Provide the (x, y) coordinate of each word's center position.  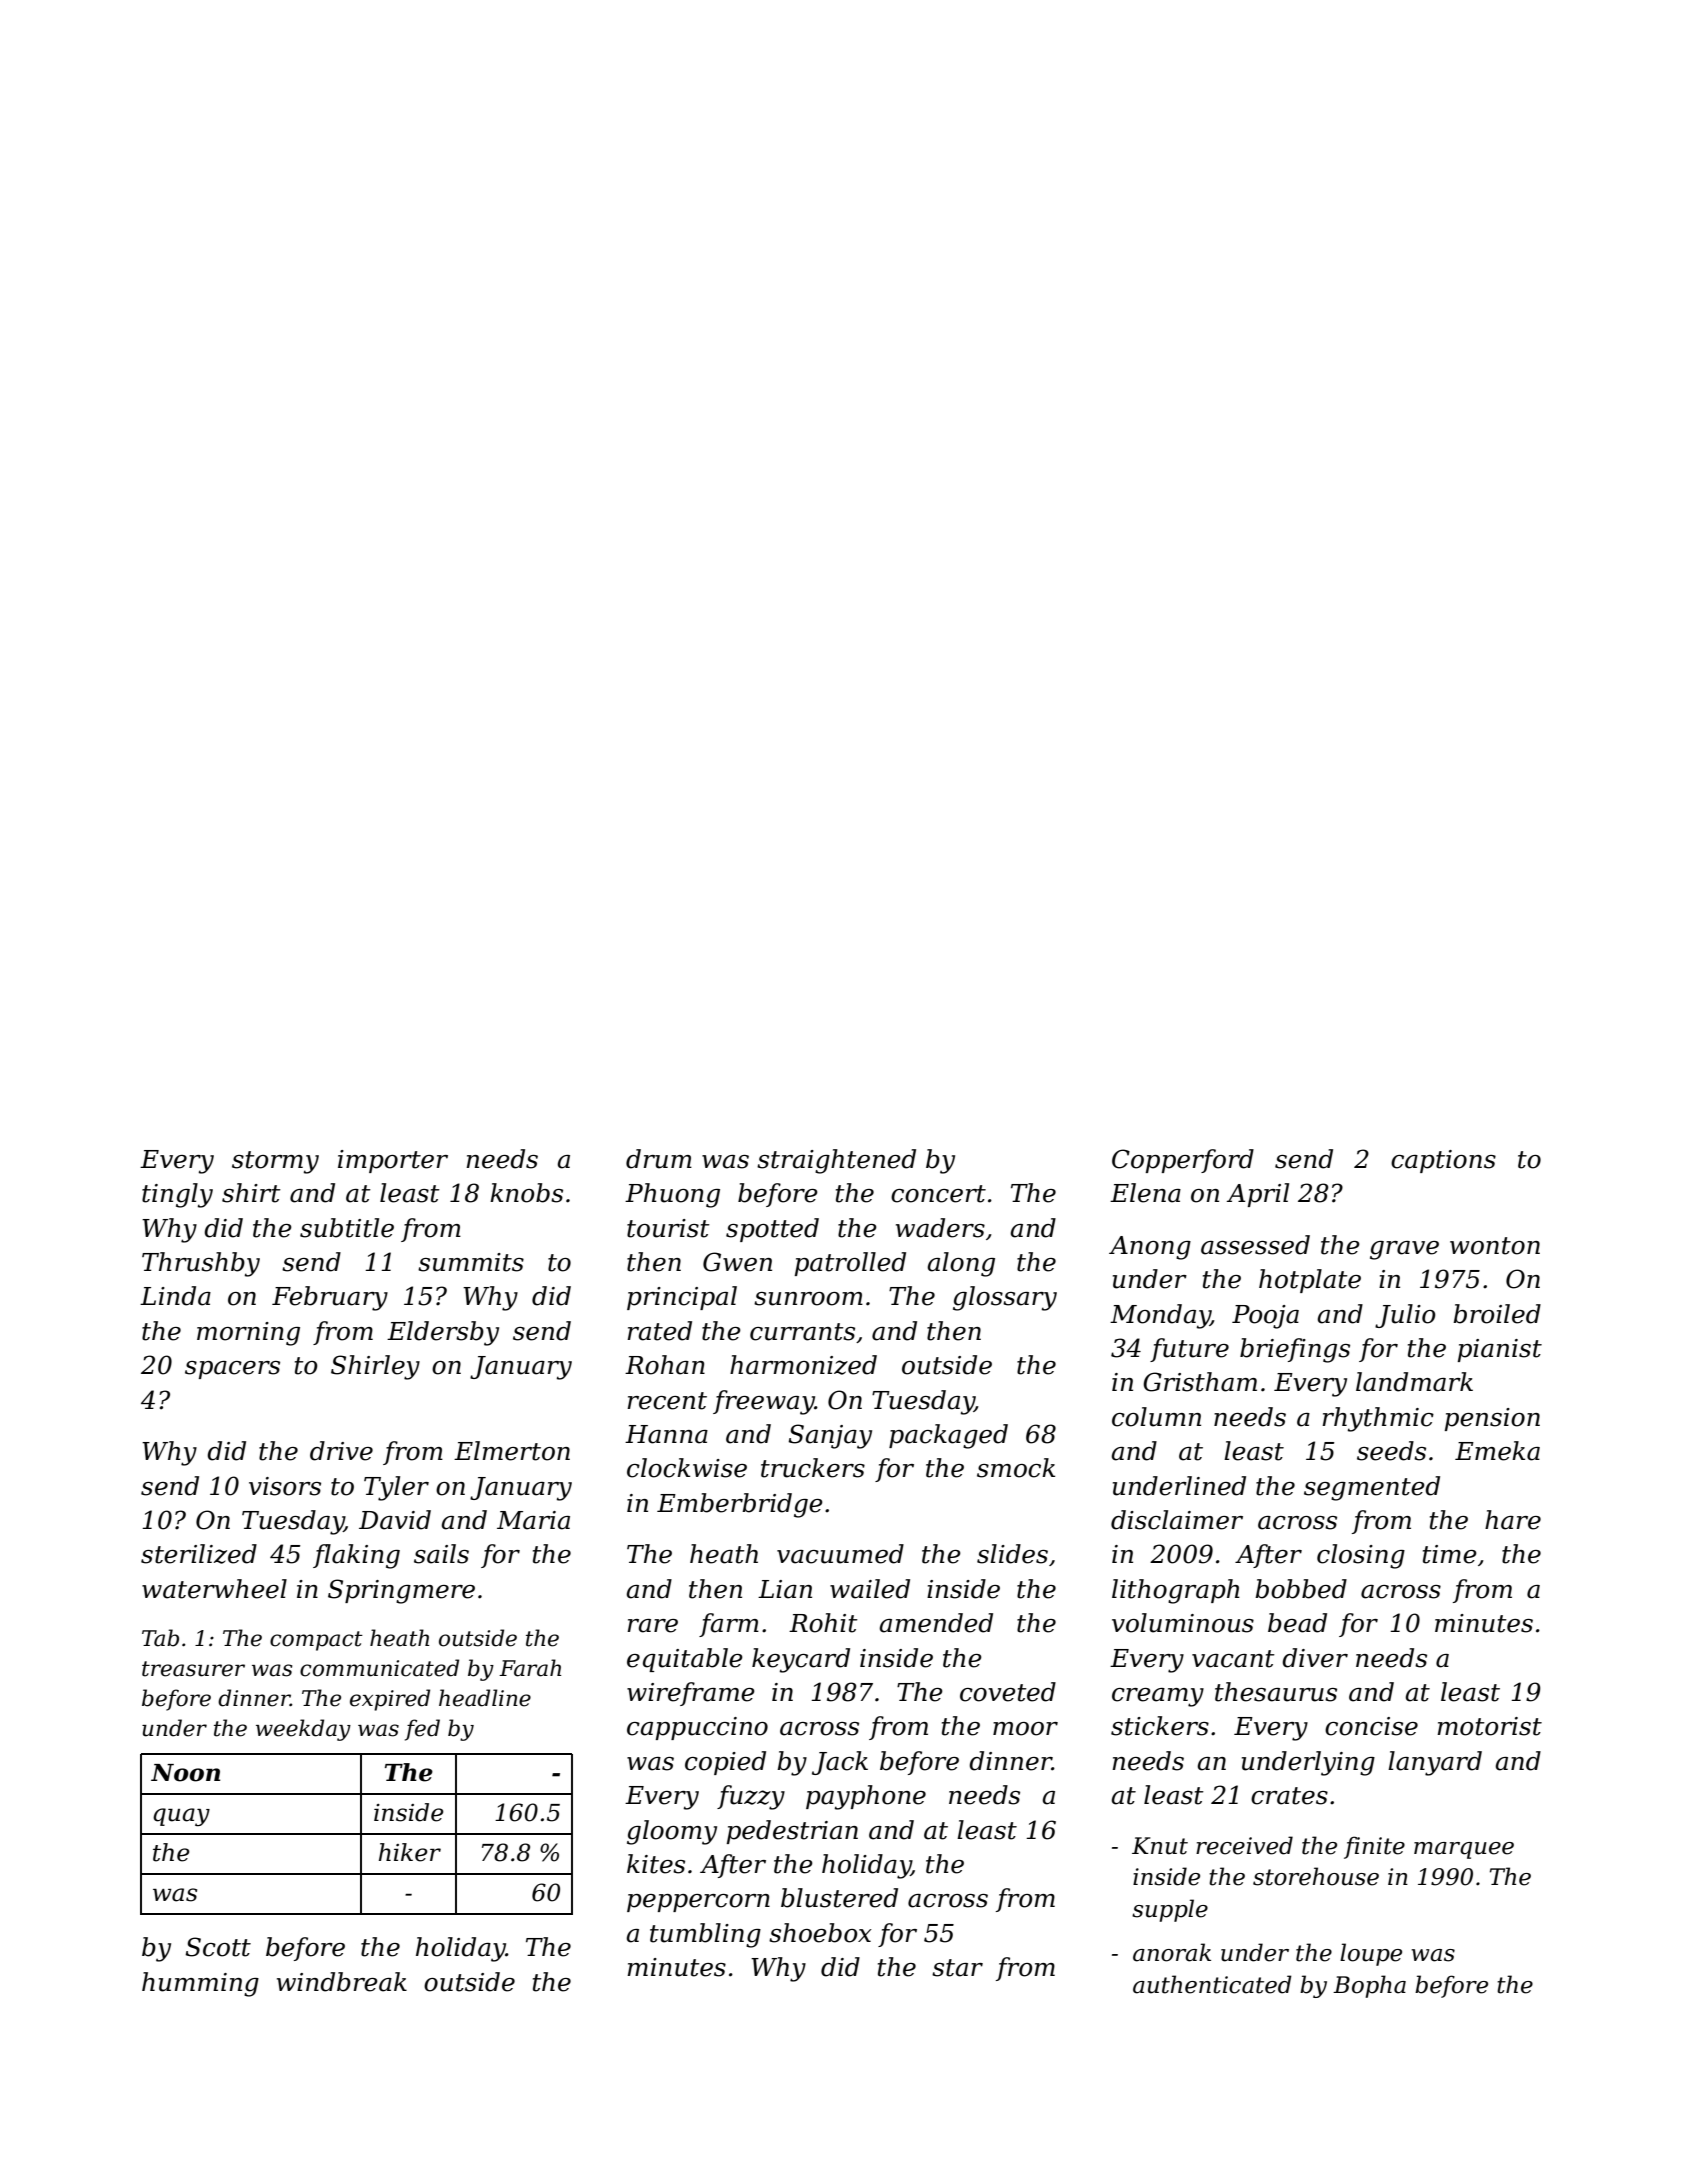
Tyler (396, 1488)
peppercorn (698, 1903)
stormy (275, 1162)
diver (1315, 1658)
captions (1443, 1161)
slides (1012, 1554)
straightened (836, 1161)
